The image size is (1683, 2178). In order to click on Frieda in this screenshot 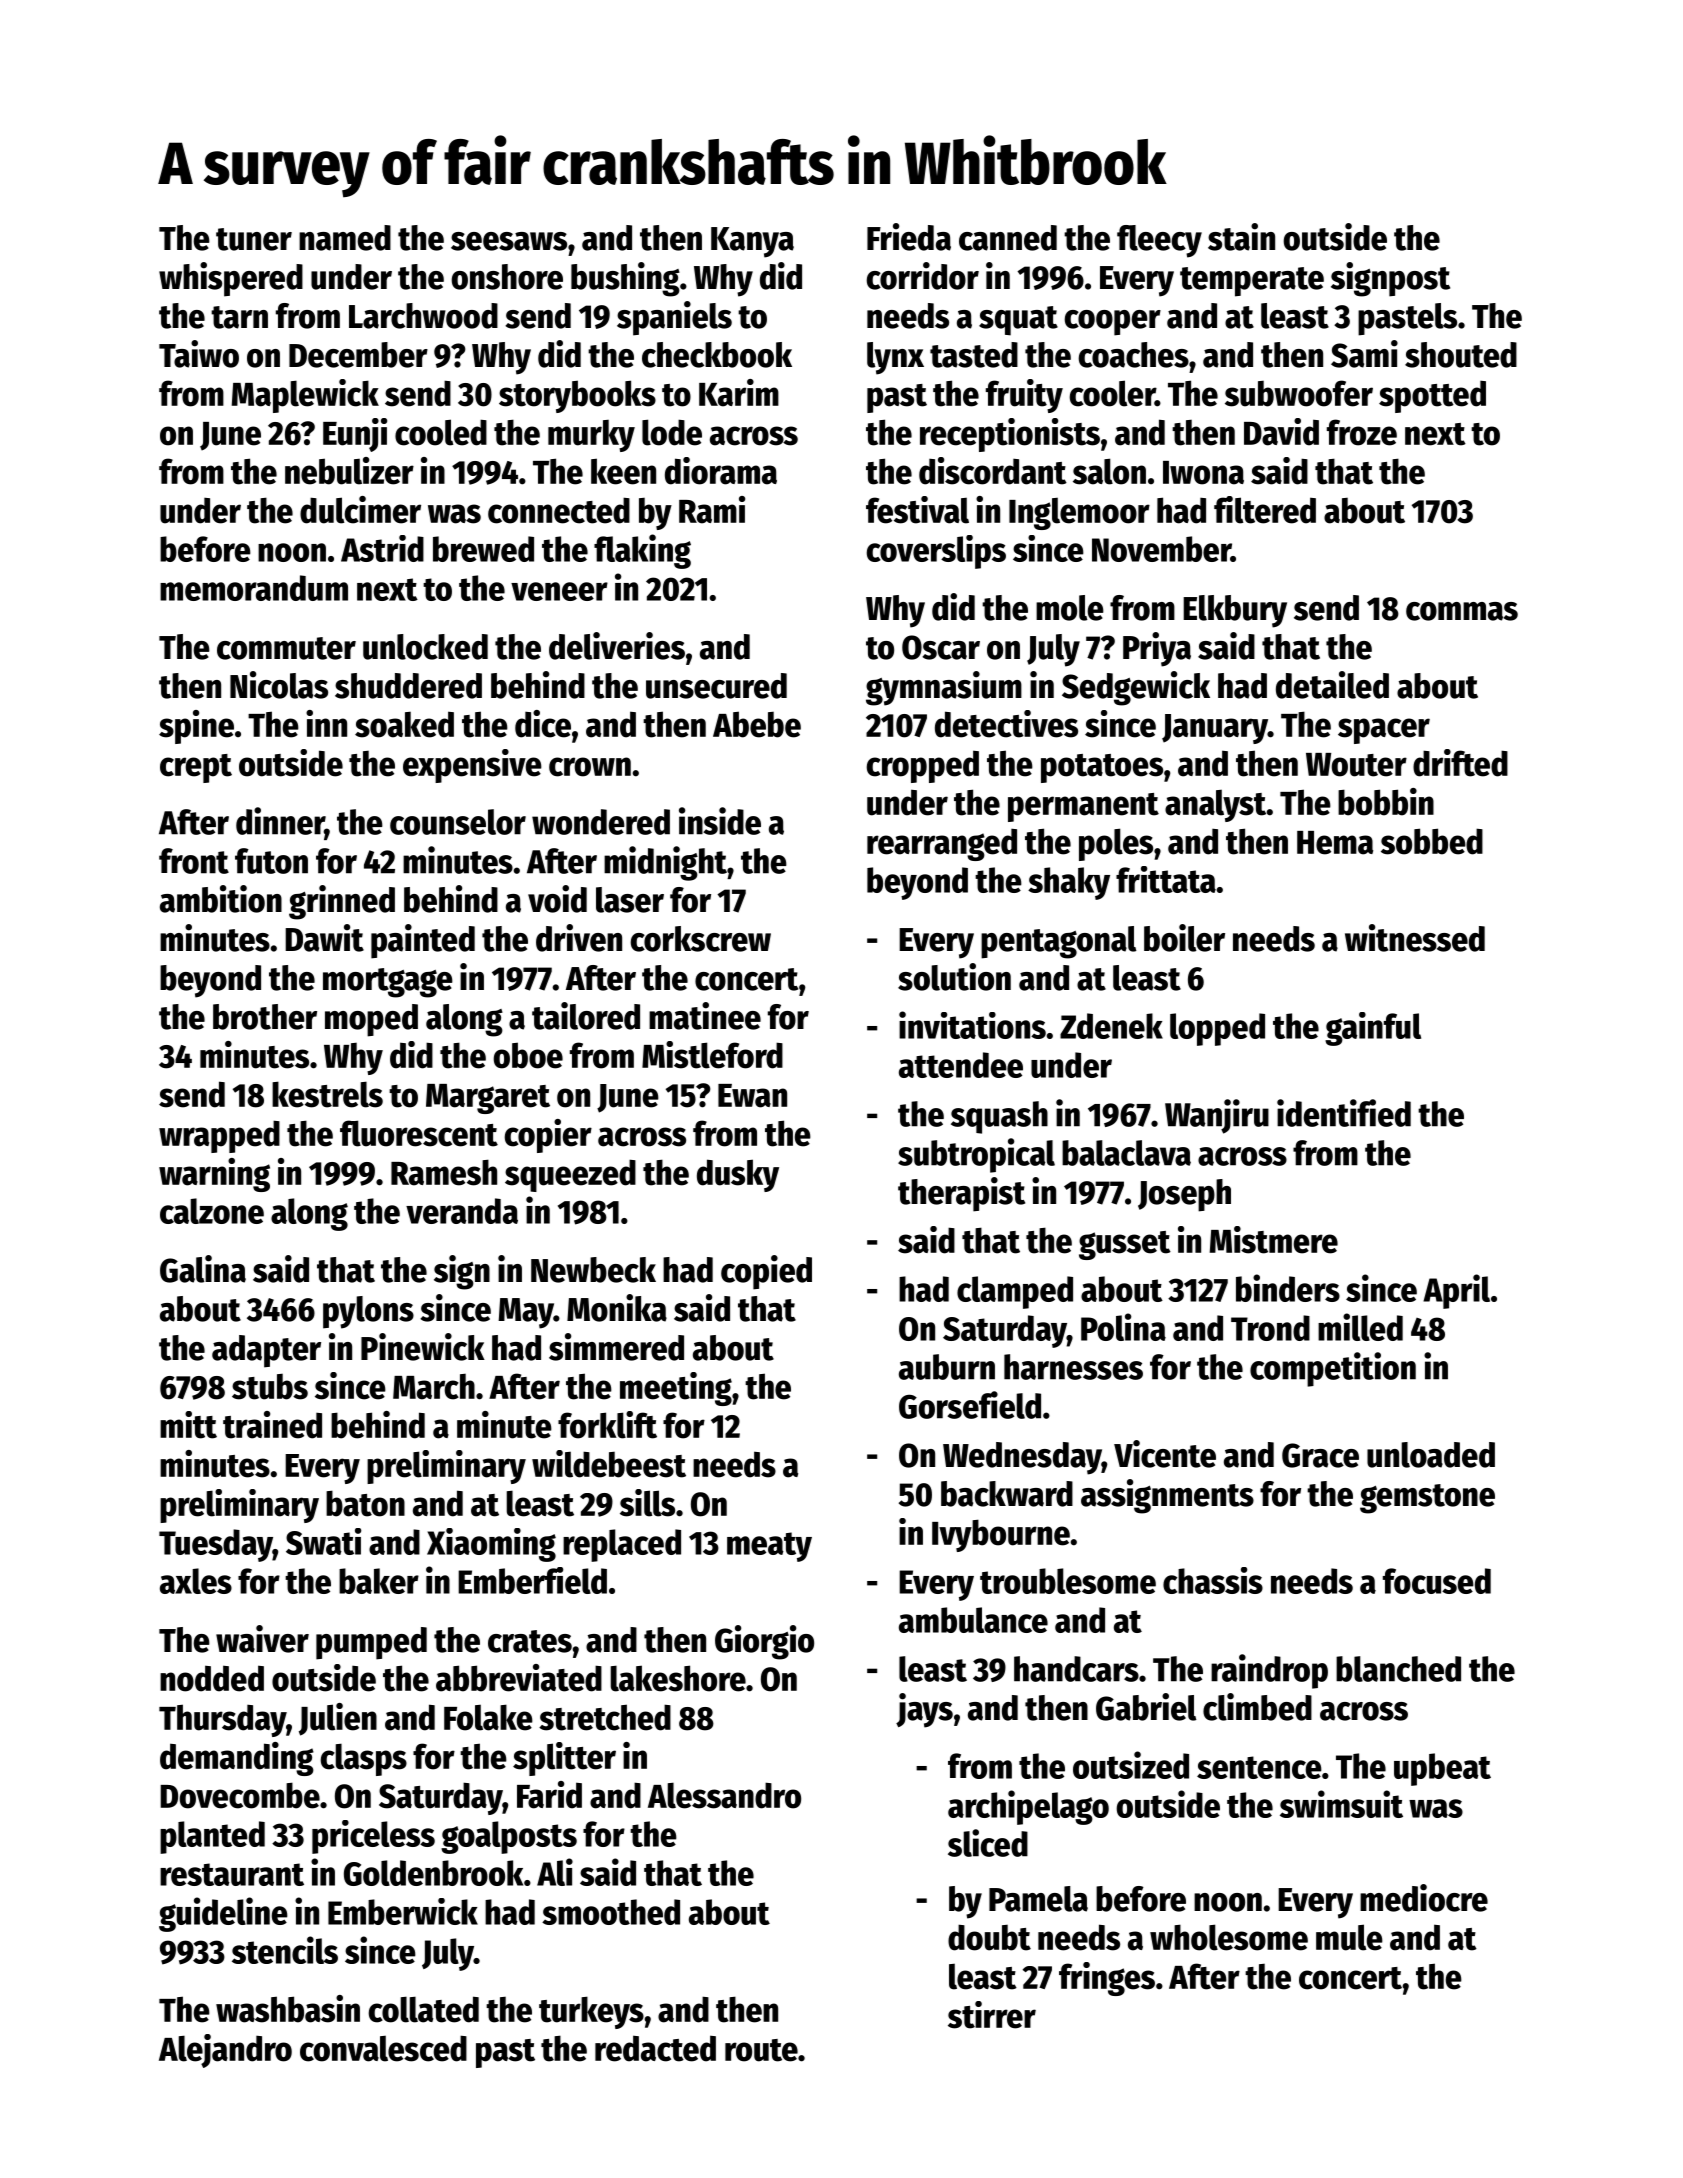, I will do `click(909, 237)`.
